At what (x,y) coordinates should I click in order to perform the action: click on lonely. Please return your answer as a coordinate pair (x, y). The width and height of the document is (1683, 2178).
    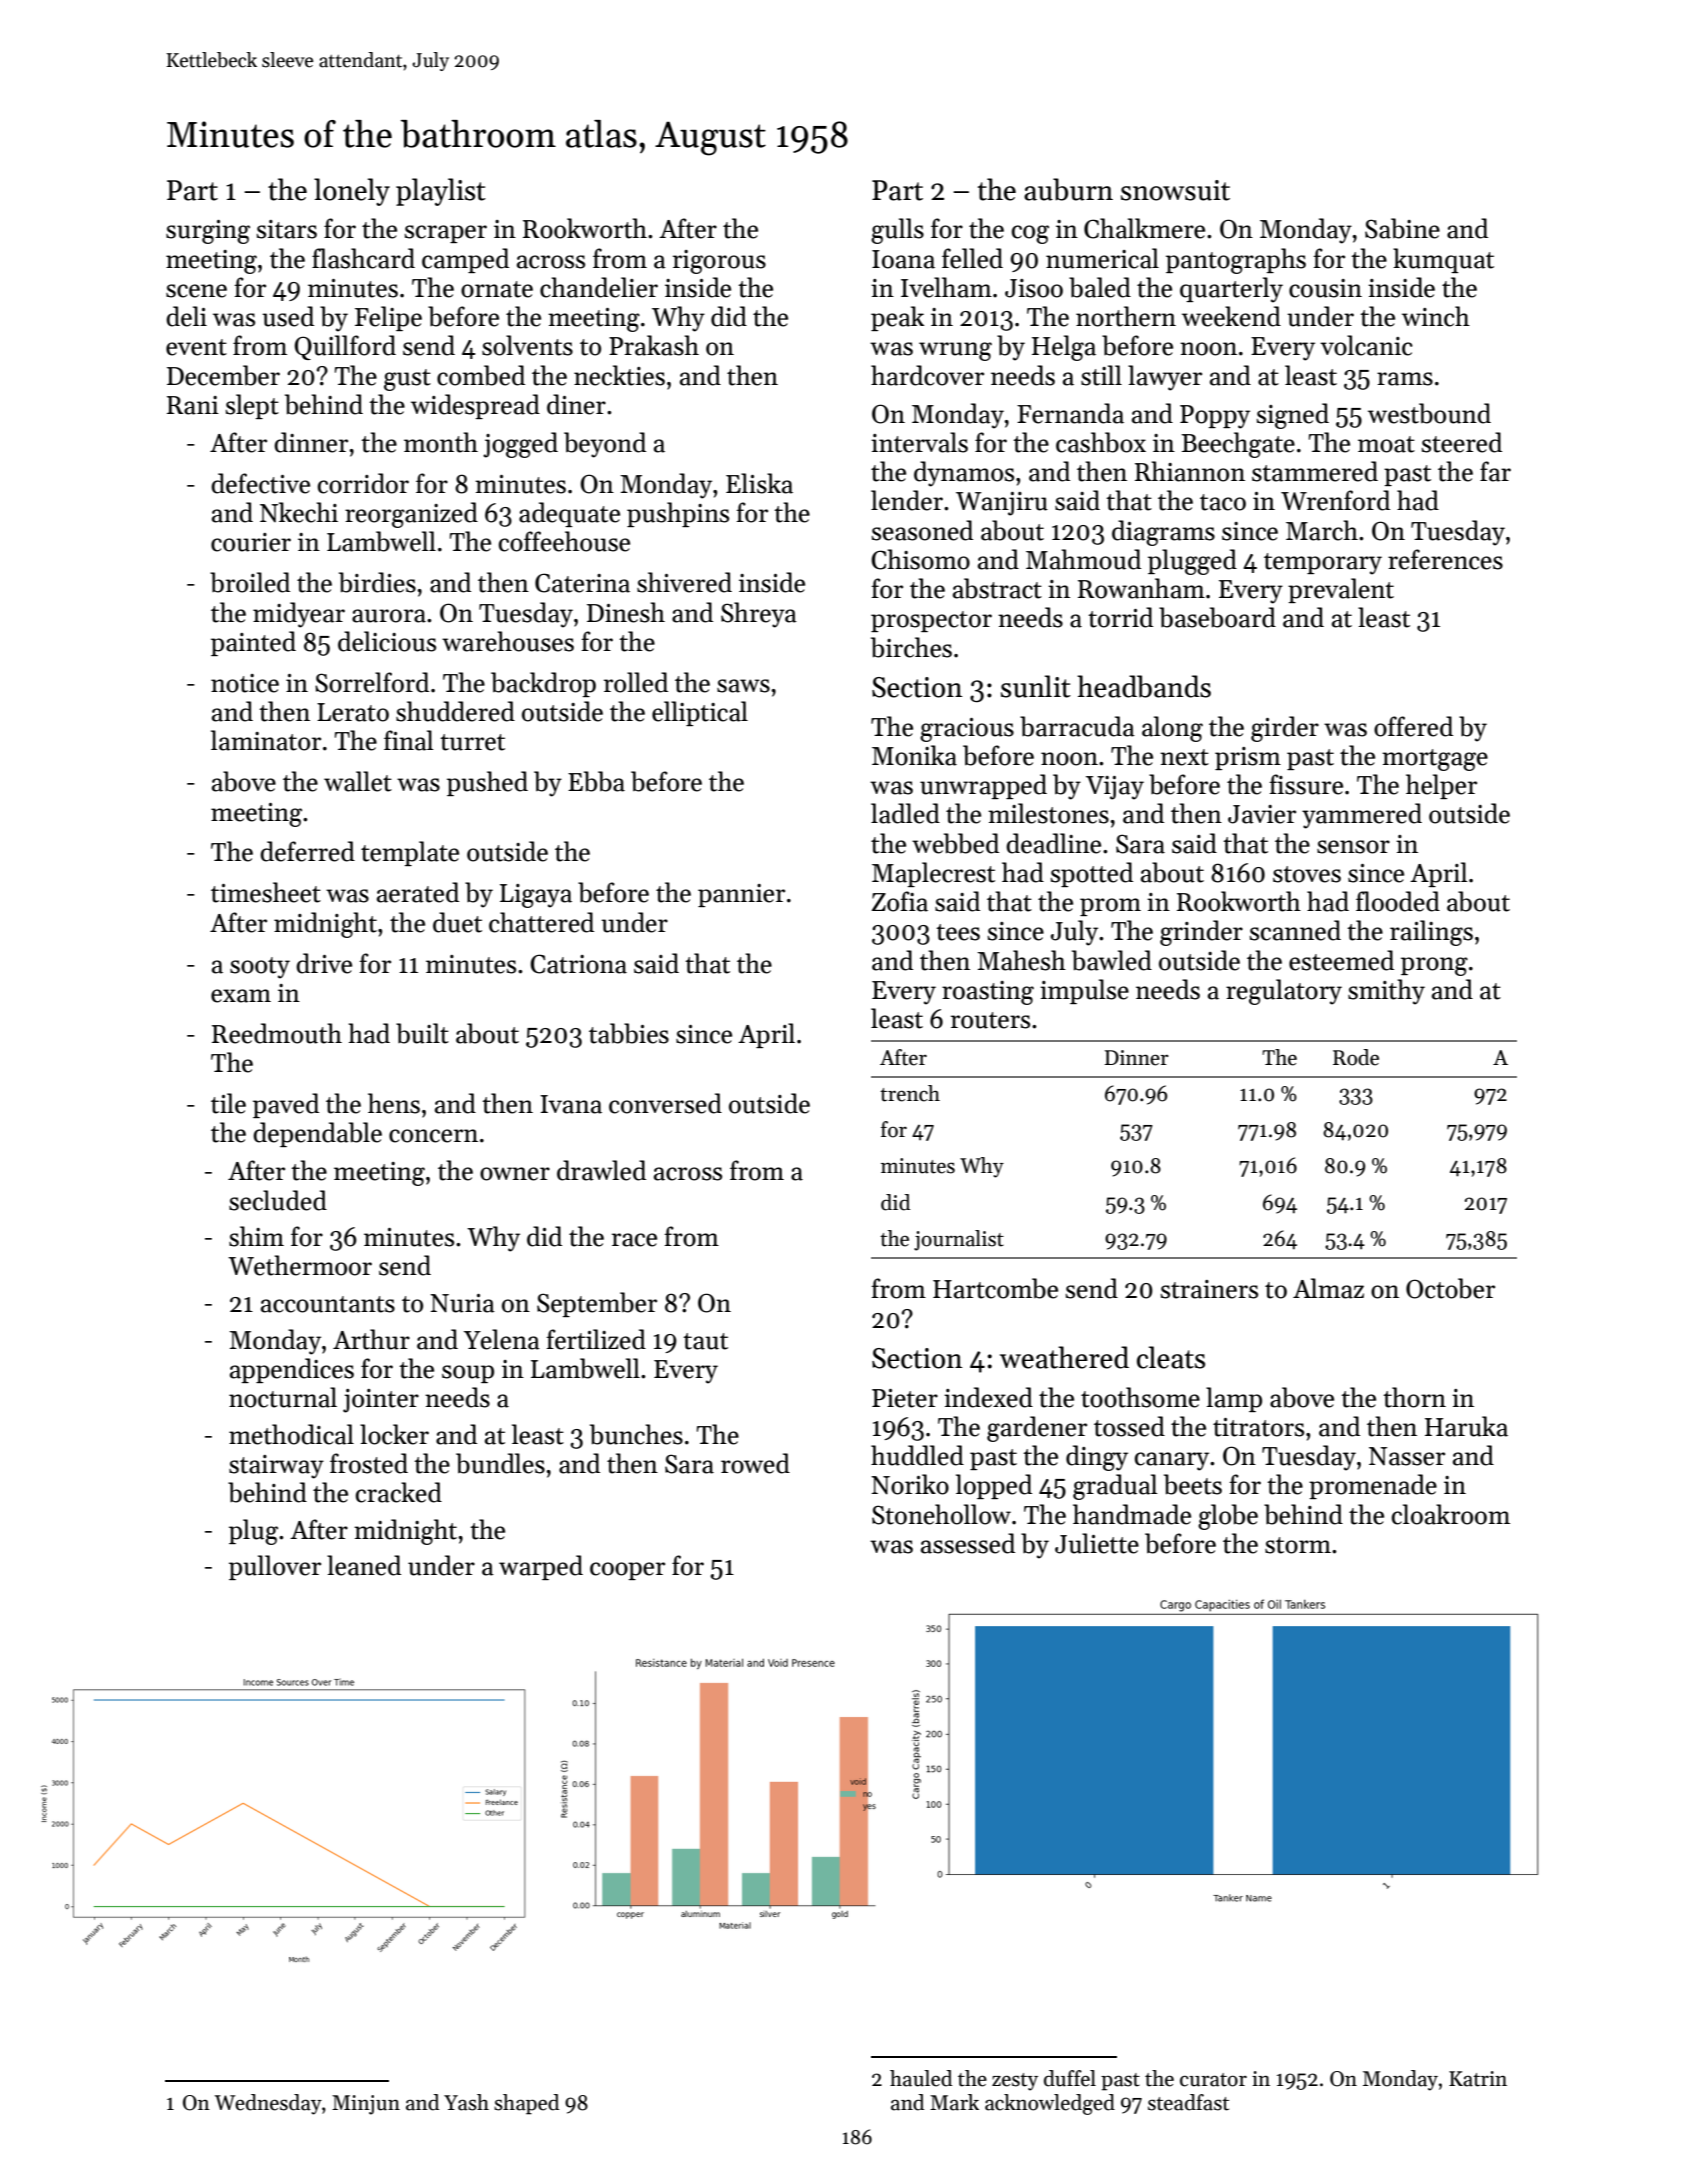
    Looking at the image, I should click on (352, 192).
